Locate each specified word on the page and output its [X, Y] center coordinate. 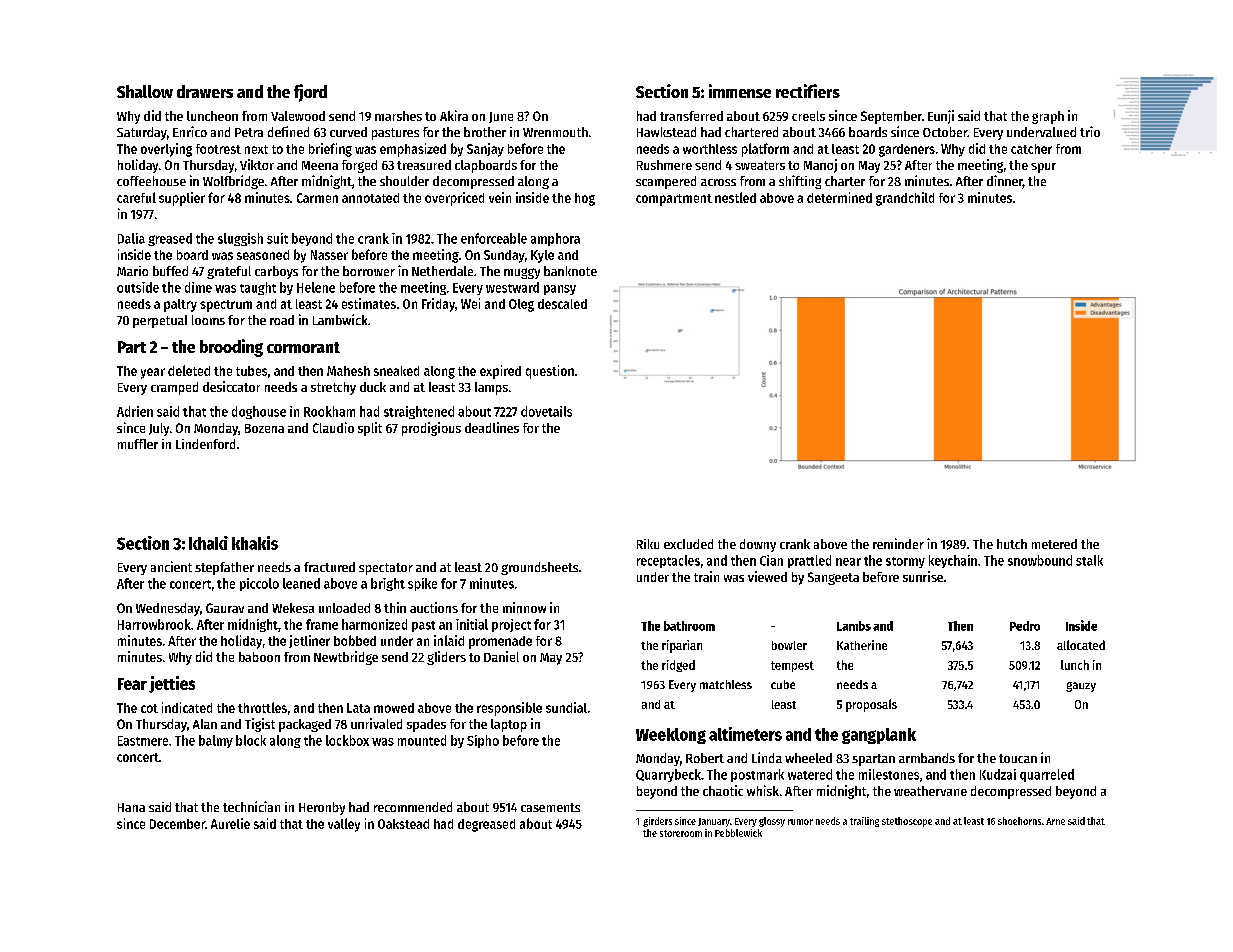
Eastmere [143, 741]
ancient [171, 566]
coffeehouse [151, 181]
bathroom [689, 626]
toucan [1018, 758]
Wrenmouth [555, 132]
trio [1090, 131]
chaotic [723, 790]
